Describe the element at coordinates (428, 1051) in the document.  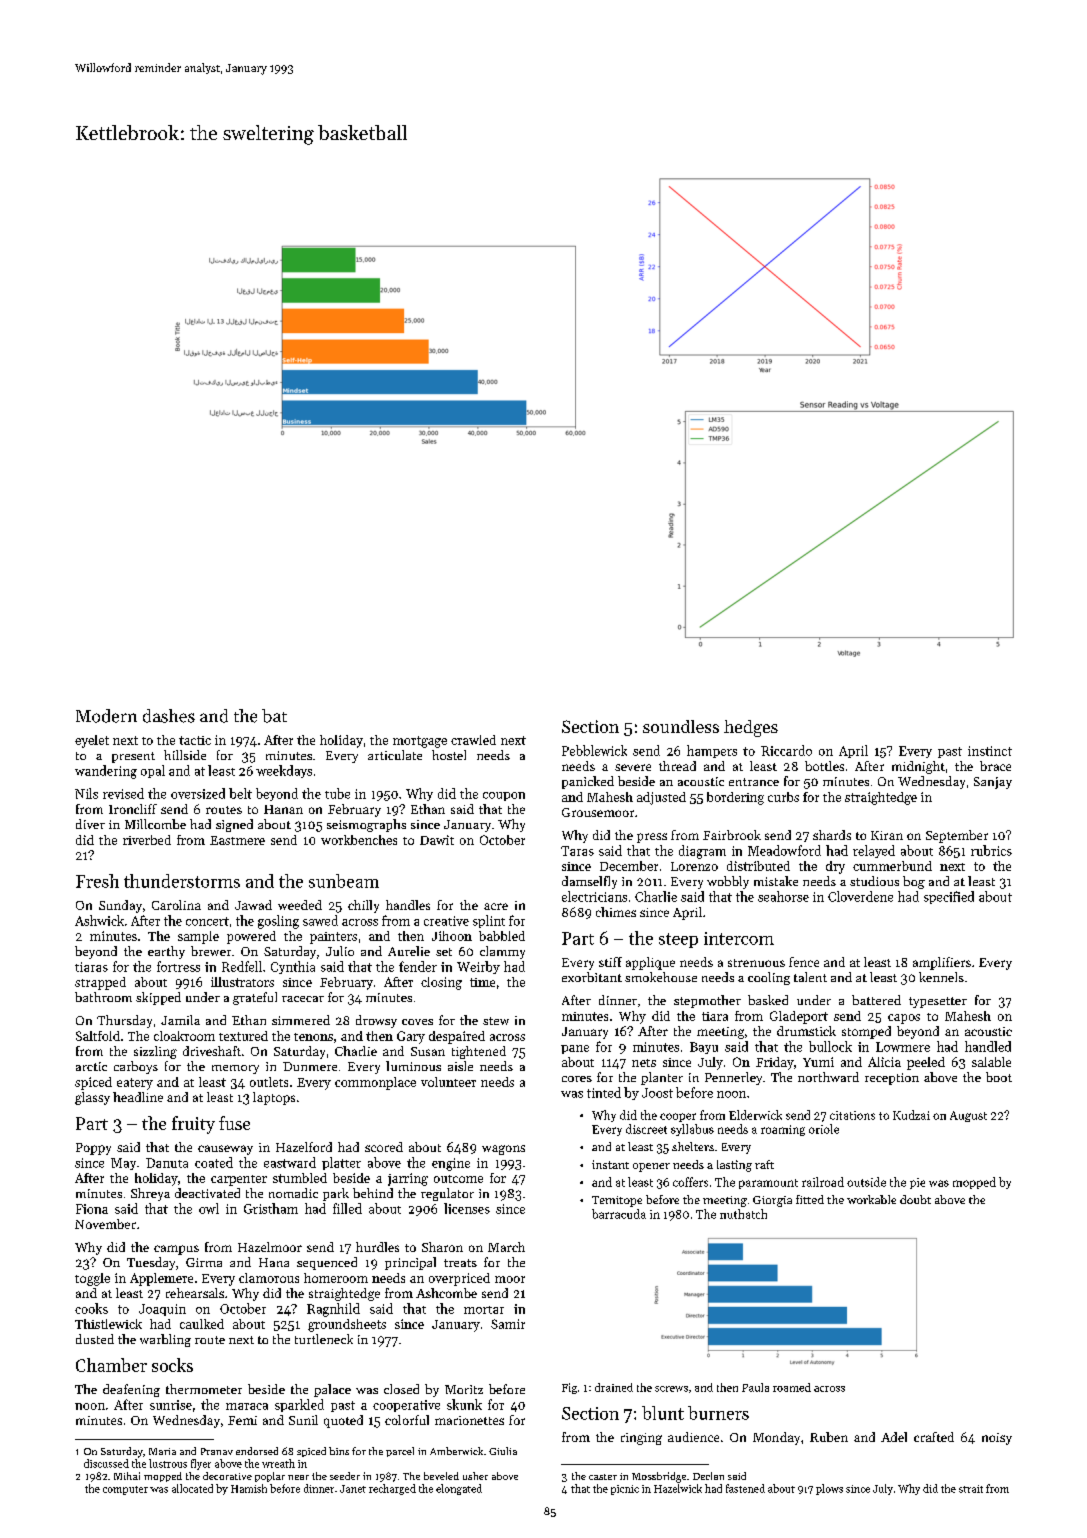
I see `Susan` at that location.
